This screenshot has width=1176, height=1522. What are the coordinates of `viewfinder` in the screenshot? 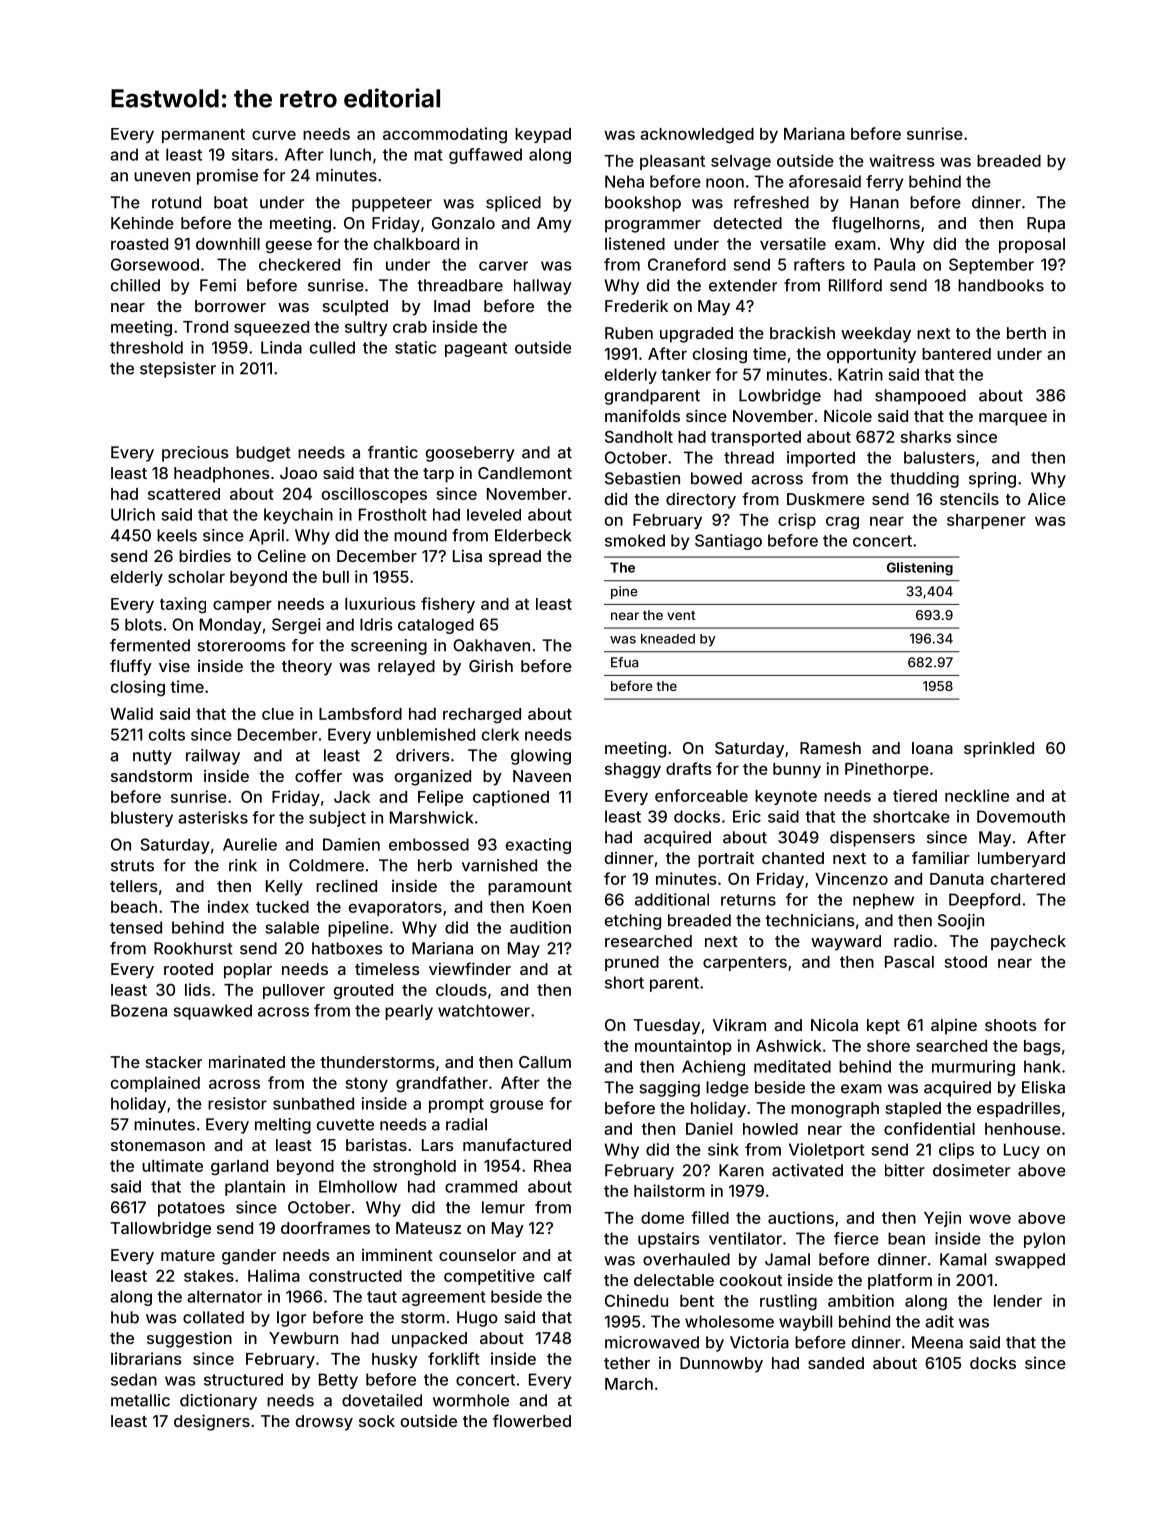 It's located at (470, 968).
